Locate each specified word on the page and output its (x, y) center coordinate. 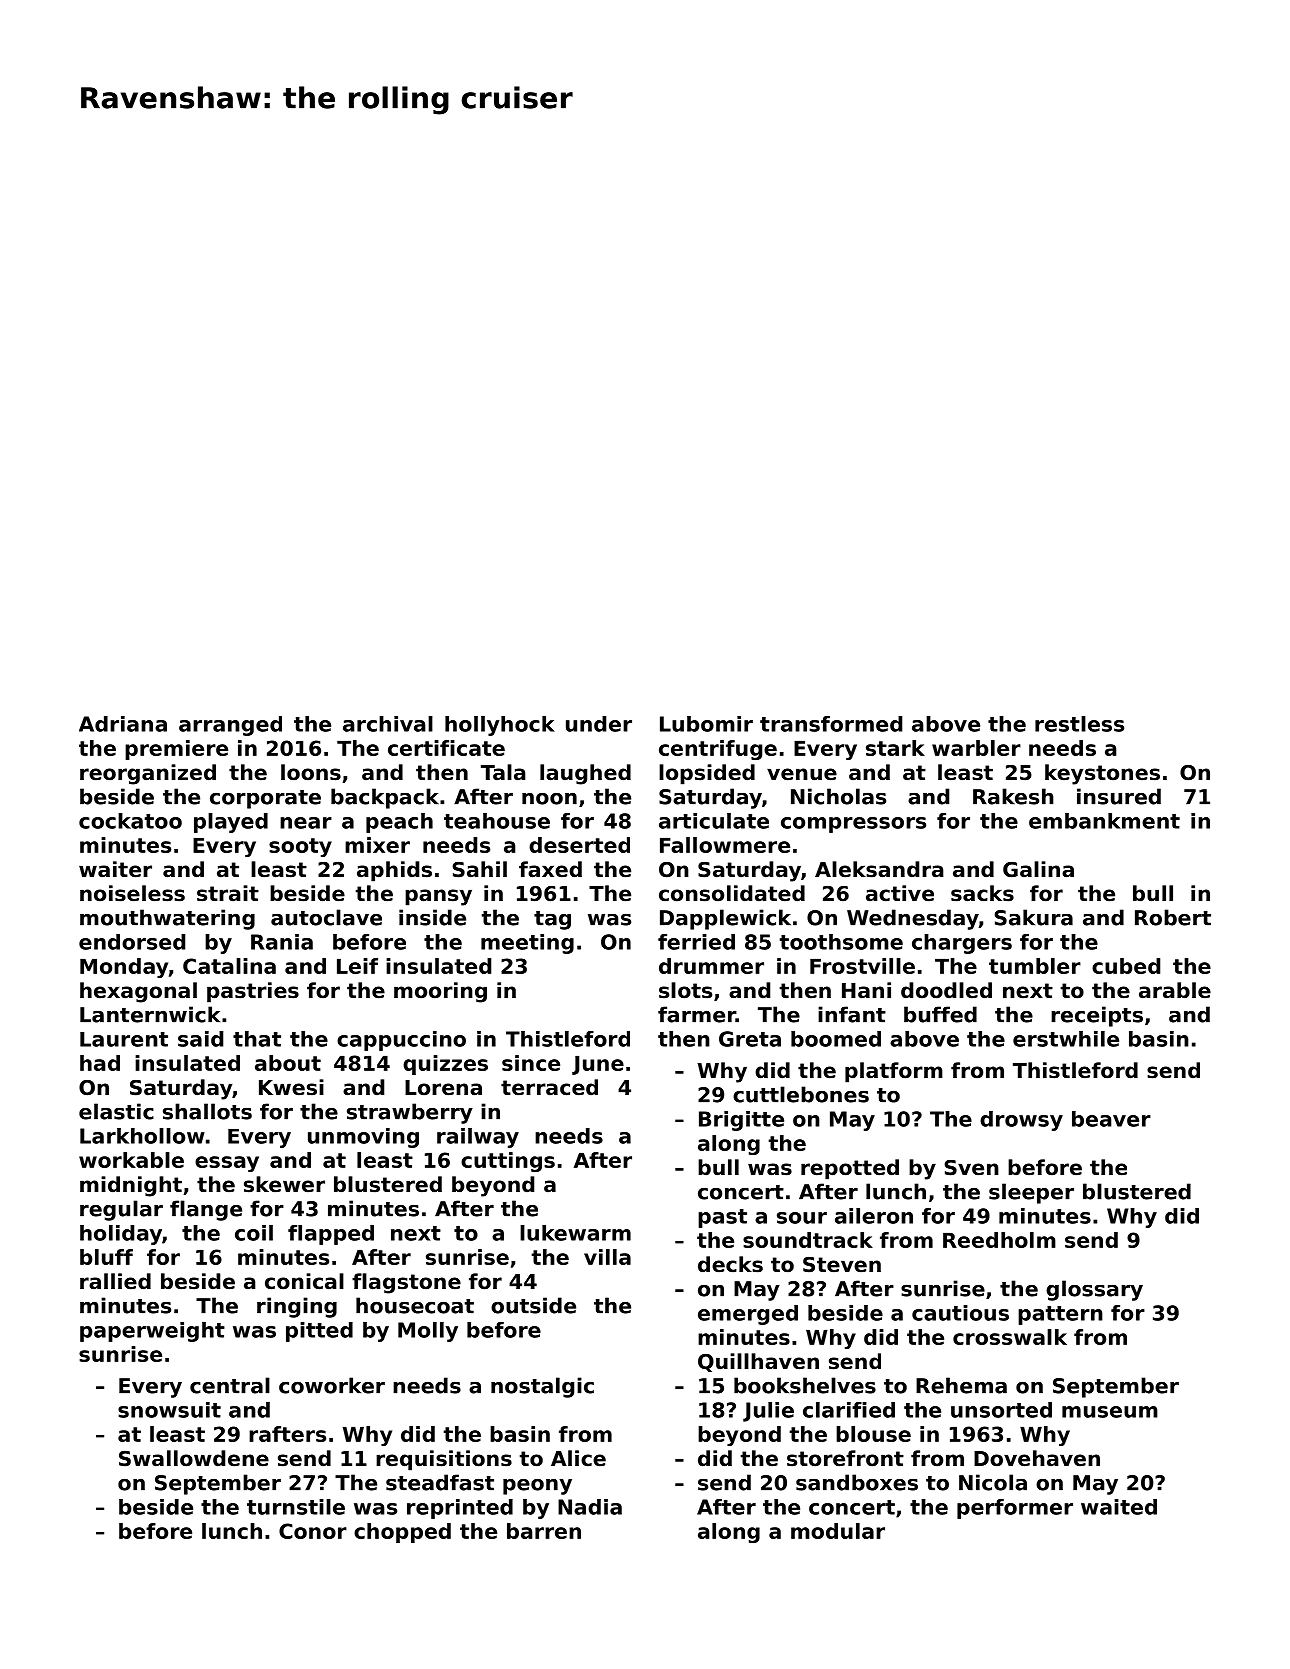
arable (1175, 990)
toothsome (841, 942)
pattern (1060, 1315)
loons (311, 772)
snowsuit (169, 1410)
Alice (578, 1458)
